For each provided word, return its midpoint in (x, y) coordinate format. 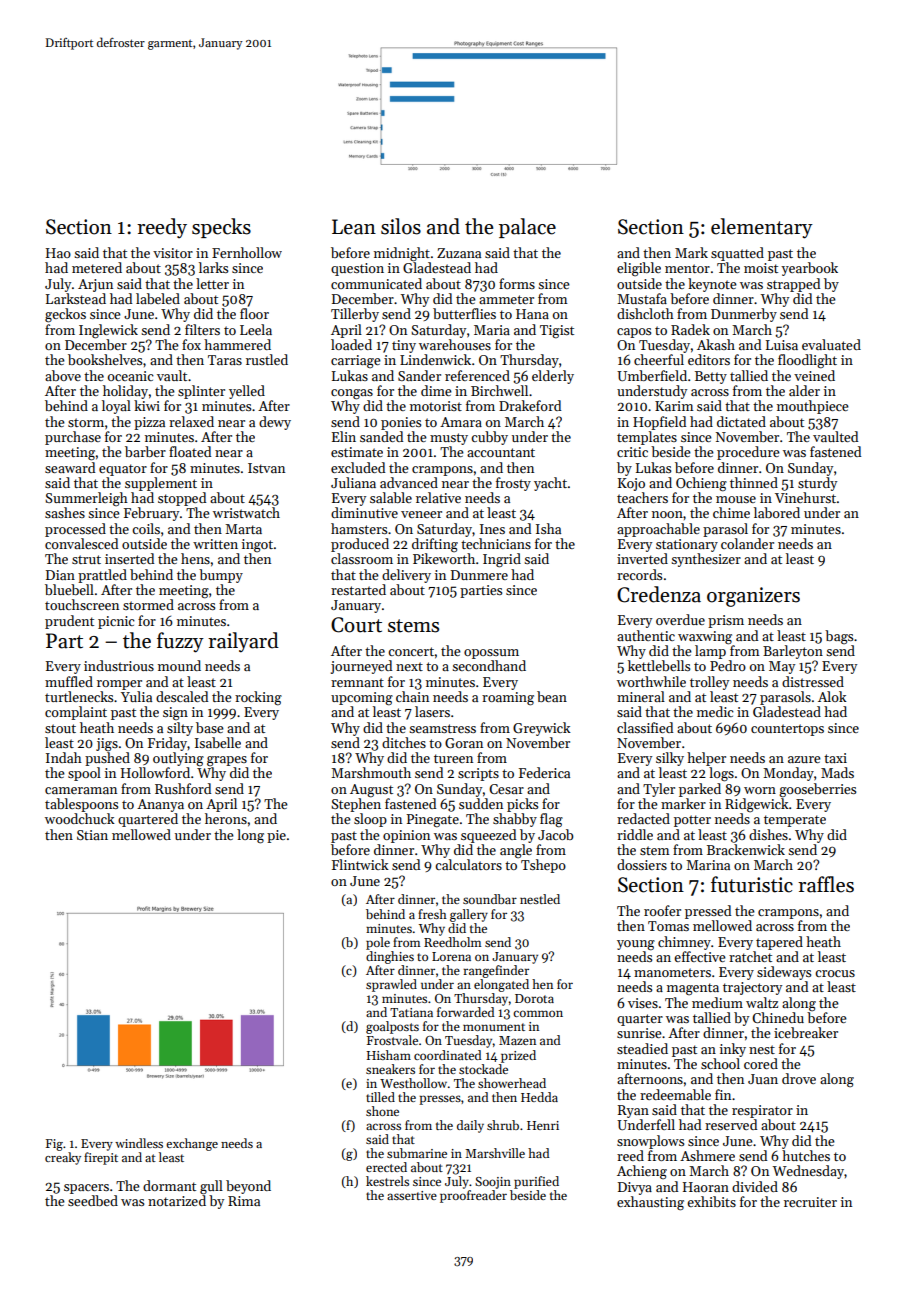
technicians (496, 543)
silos (401, 226)
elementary (762, 228)
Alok (832, 696)
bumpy (221, 576)
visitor (173, 253)
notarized (177, 1200)
